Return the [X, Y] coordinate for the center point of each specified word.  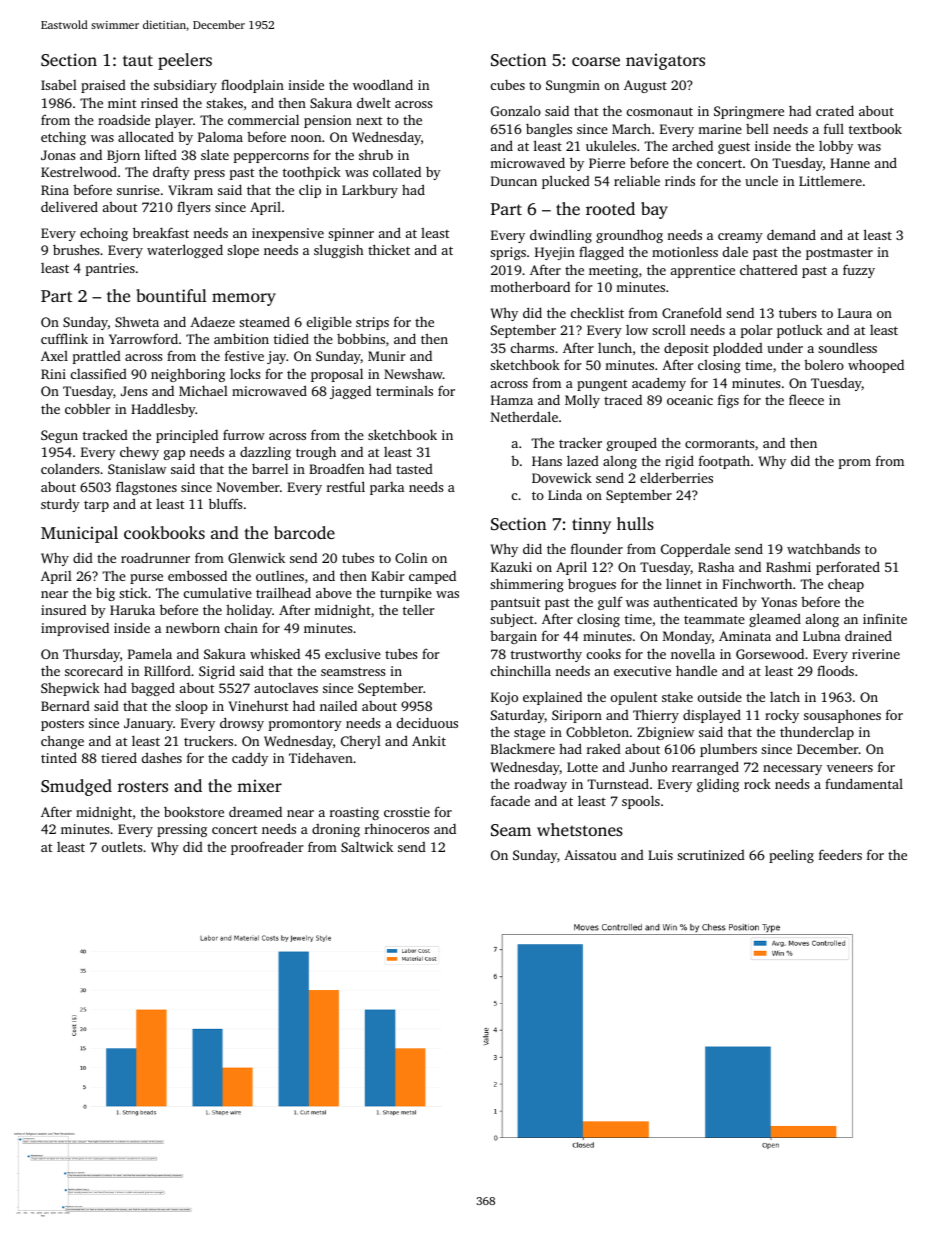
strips [372, 323]
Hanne [850, 163]
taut [138, 60]
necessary [792, 770]
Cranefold [692, 312]
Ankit [429, 740]
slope [243, 251]
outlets [122, 846]
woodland [383, 84]
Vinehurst [258, 705]
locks [245, 374]
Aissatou [590, 855]
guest [734, 148]
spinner [351, 234]
